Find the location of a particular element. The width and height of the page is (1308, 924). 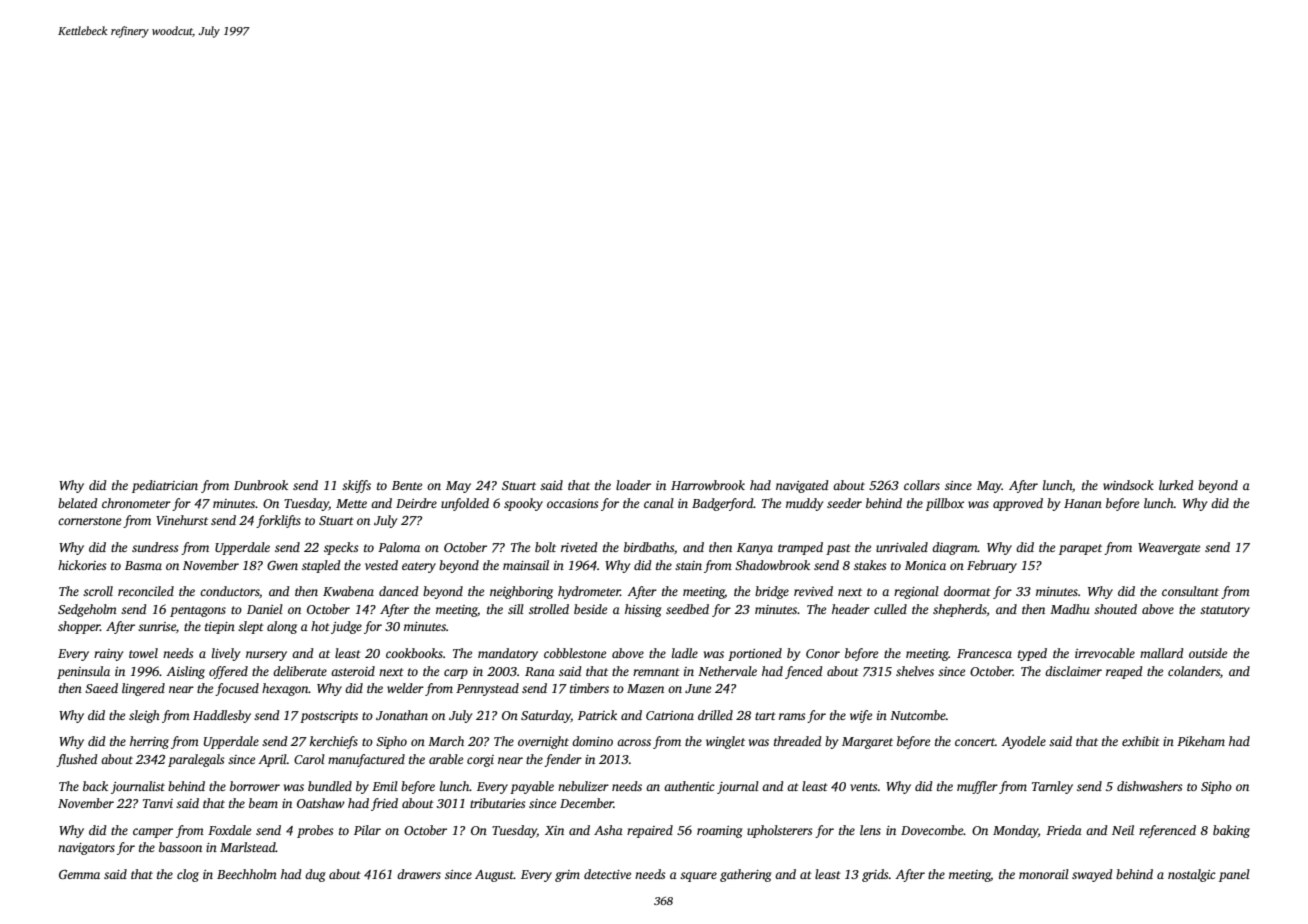

Gemma is located at coordinates (79, 874).
